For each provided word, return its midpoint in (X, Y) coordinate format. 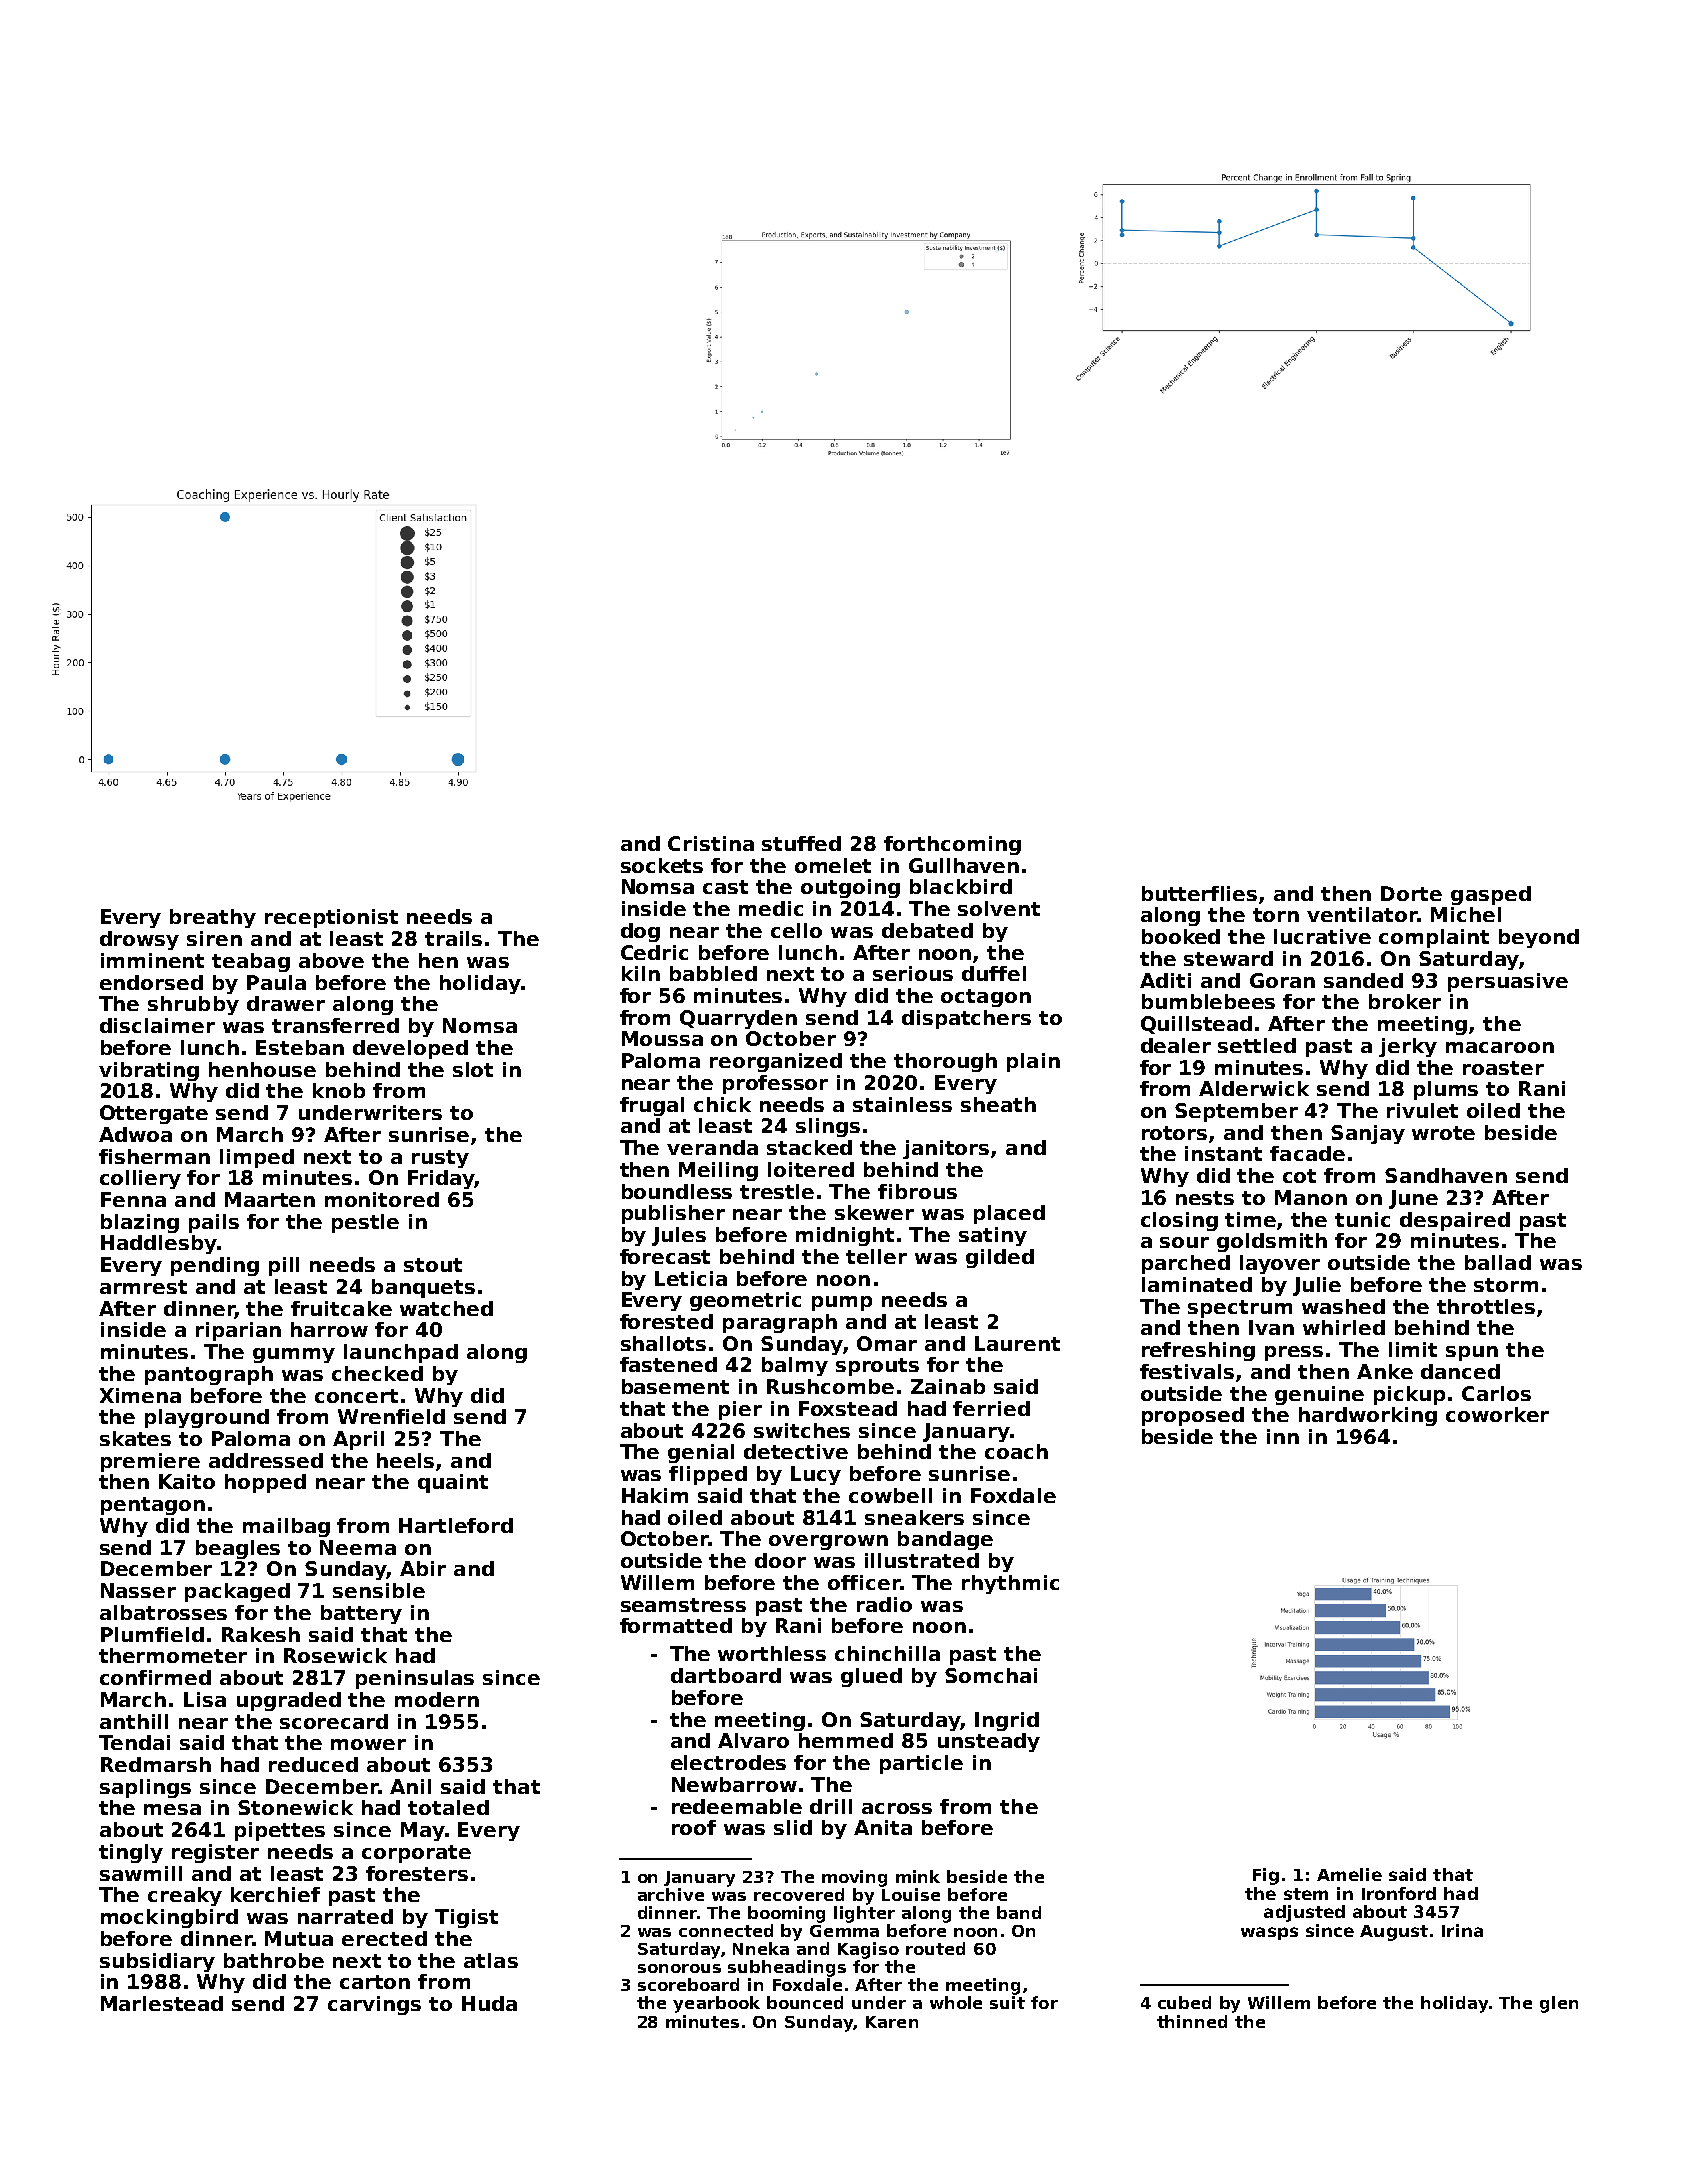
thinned (1192, 2021)
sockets (662, 865)
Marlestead (162, 2003)
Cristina (711, 843)
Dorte (1411, 893)
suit (1007, 2002)
